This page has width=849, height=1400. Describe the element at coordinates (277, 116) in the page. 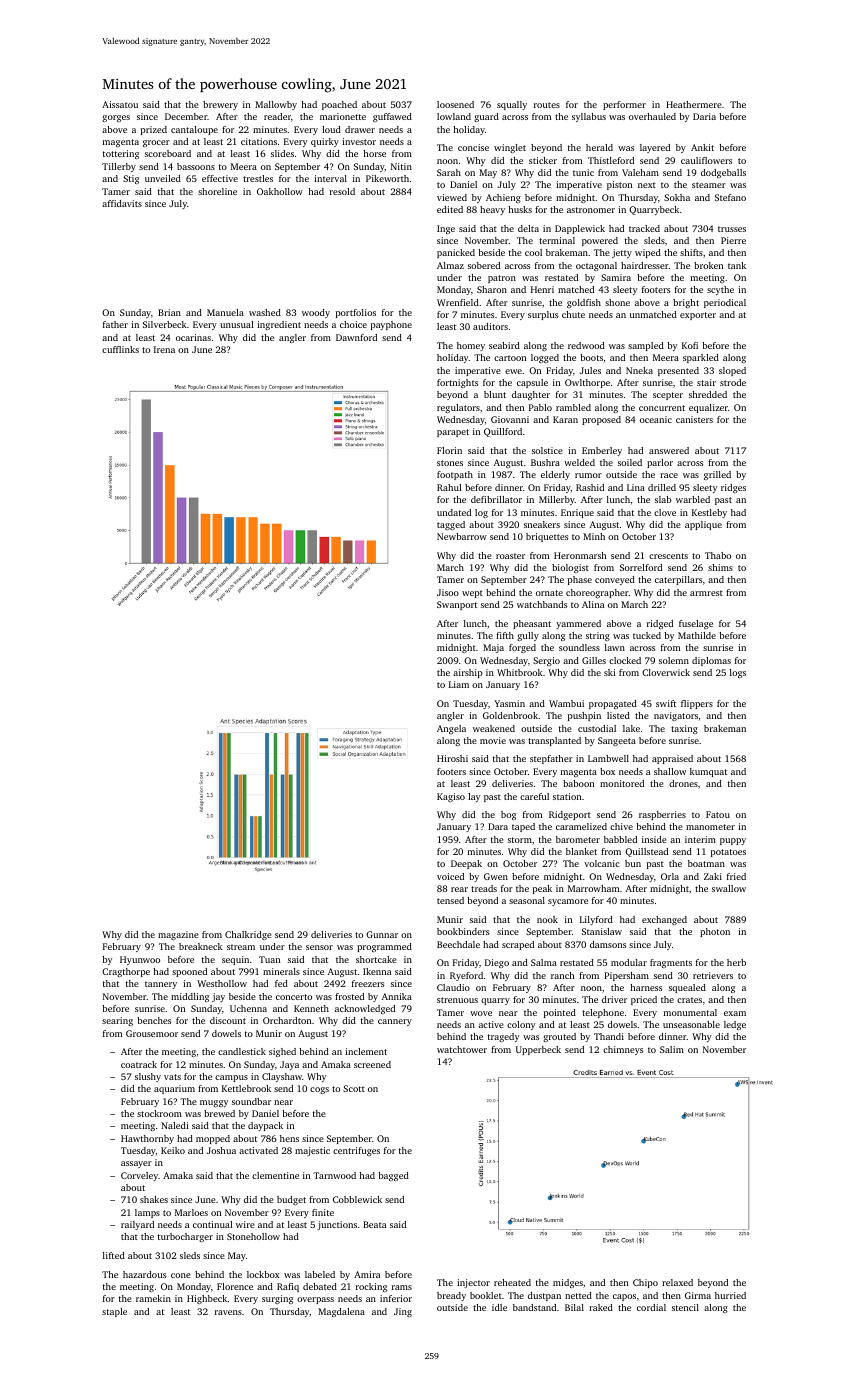

I see `reader` at that location.
